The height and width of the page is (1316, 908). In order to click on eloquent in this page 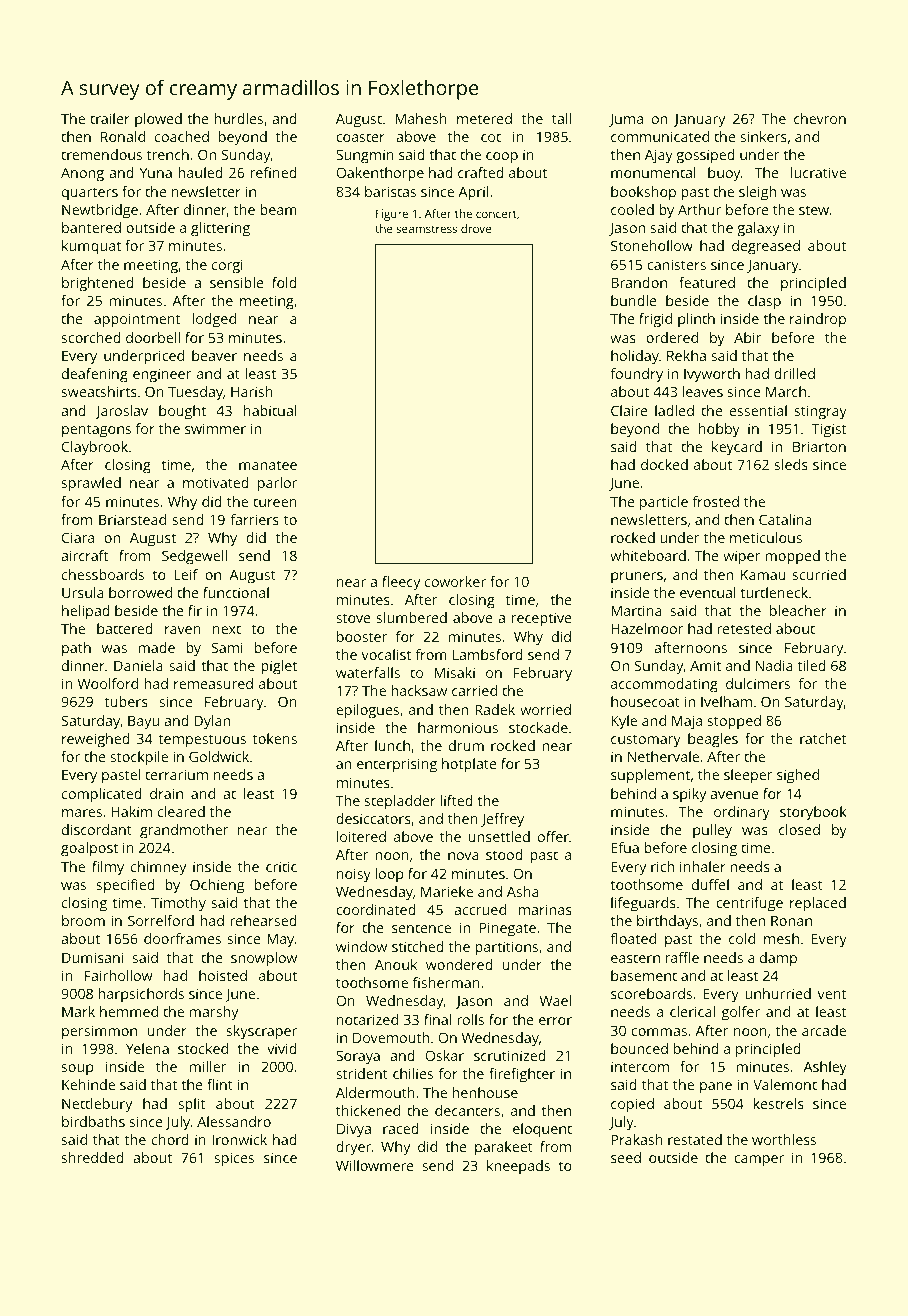, I will do `click(542, 1130)`.
